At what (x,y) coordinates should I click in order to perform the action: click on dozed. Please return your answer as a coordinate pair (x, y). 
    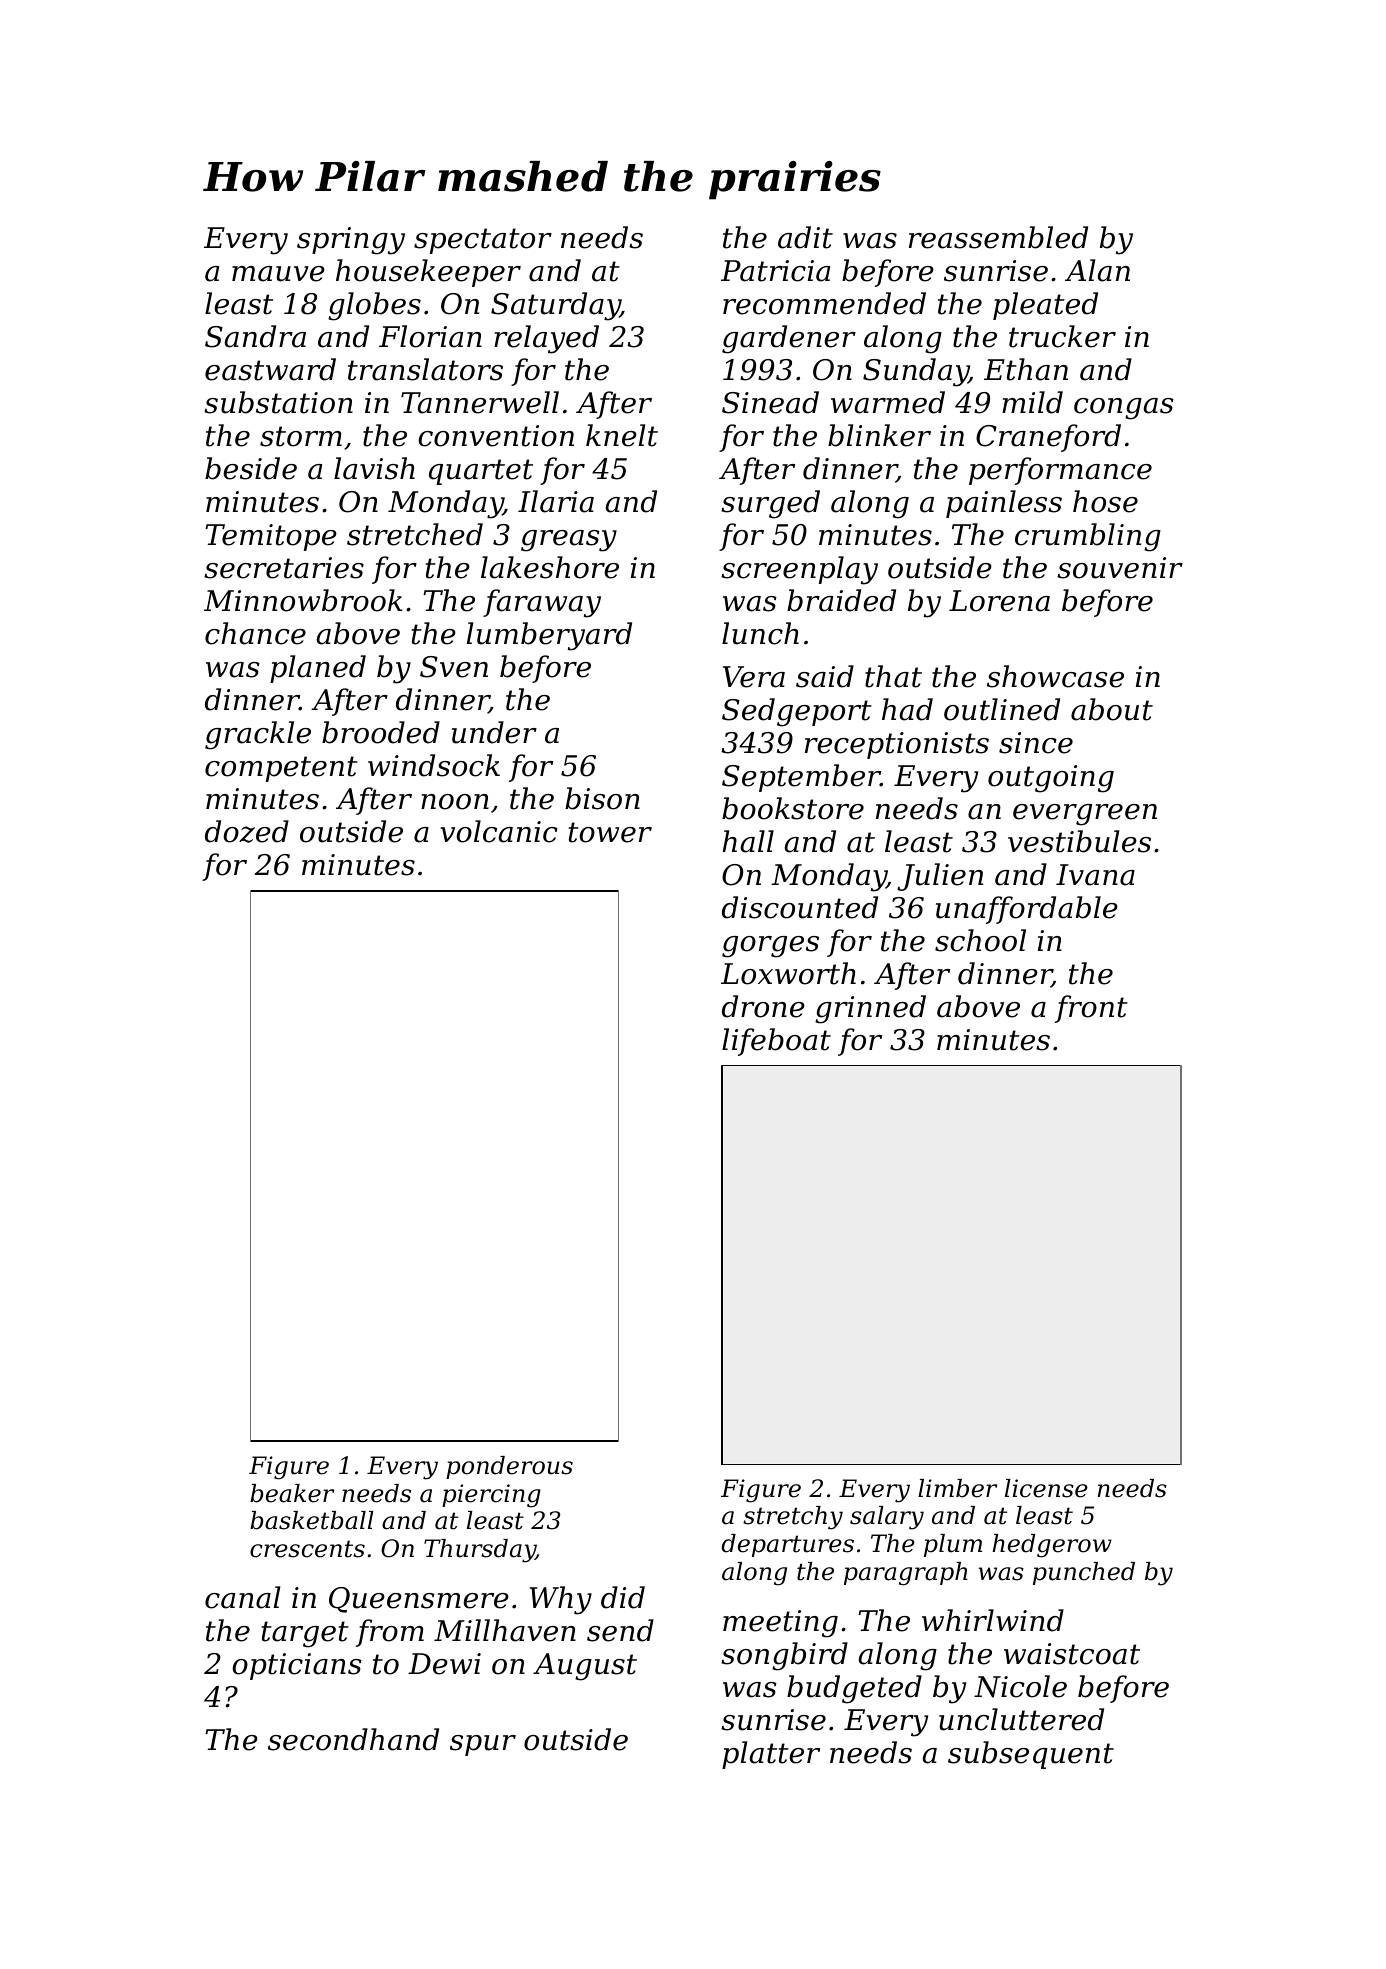
    Looking at the image, I should click on (247, 831).
